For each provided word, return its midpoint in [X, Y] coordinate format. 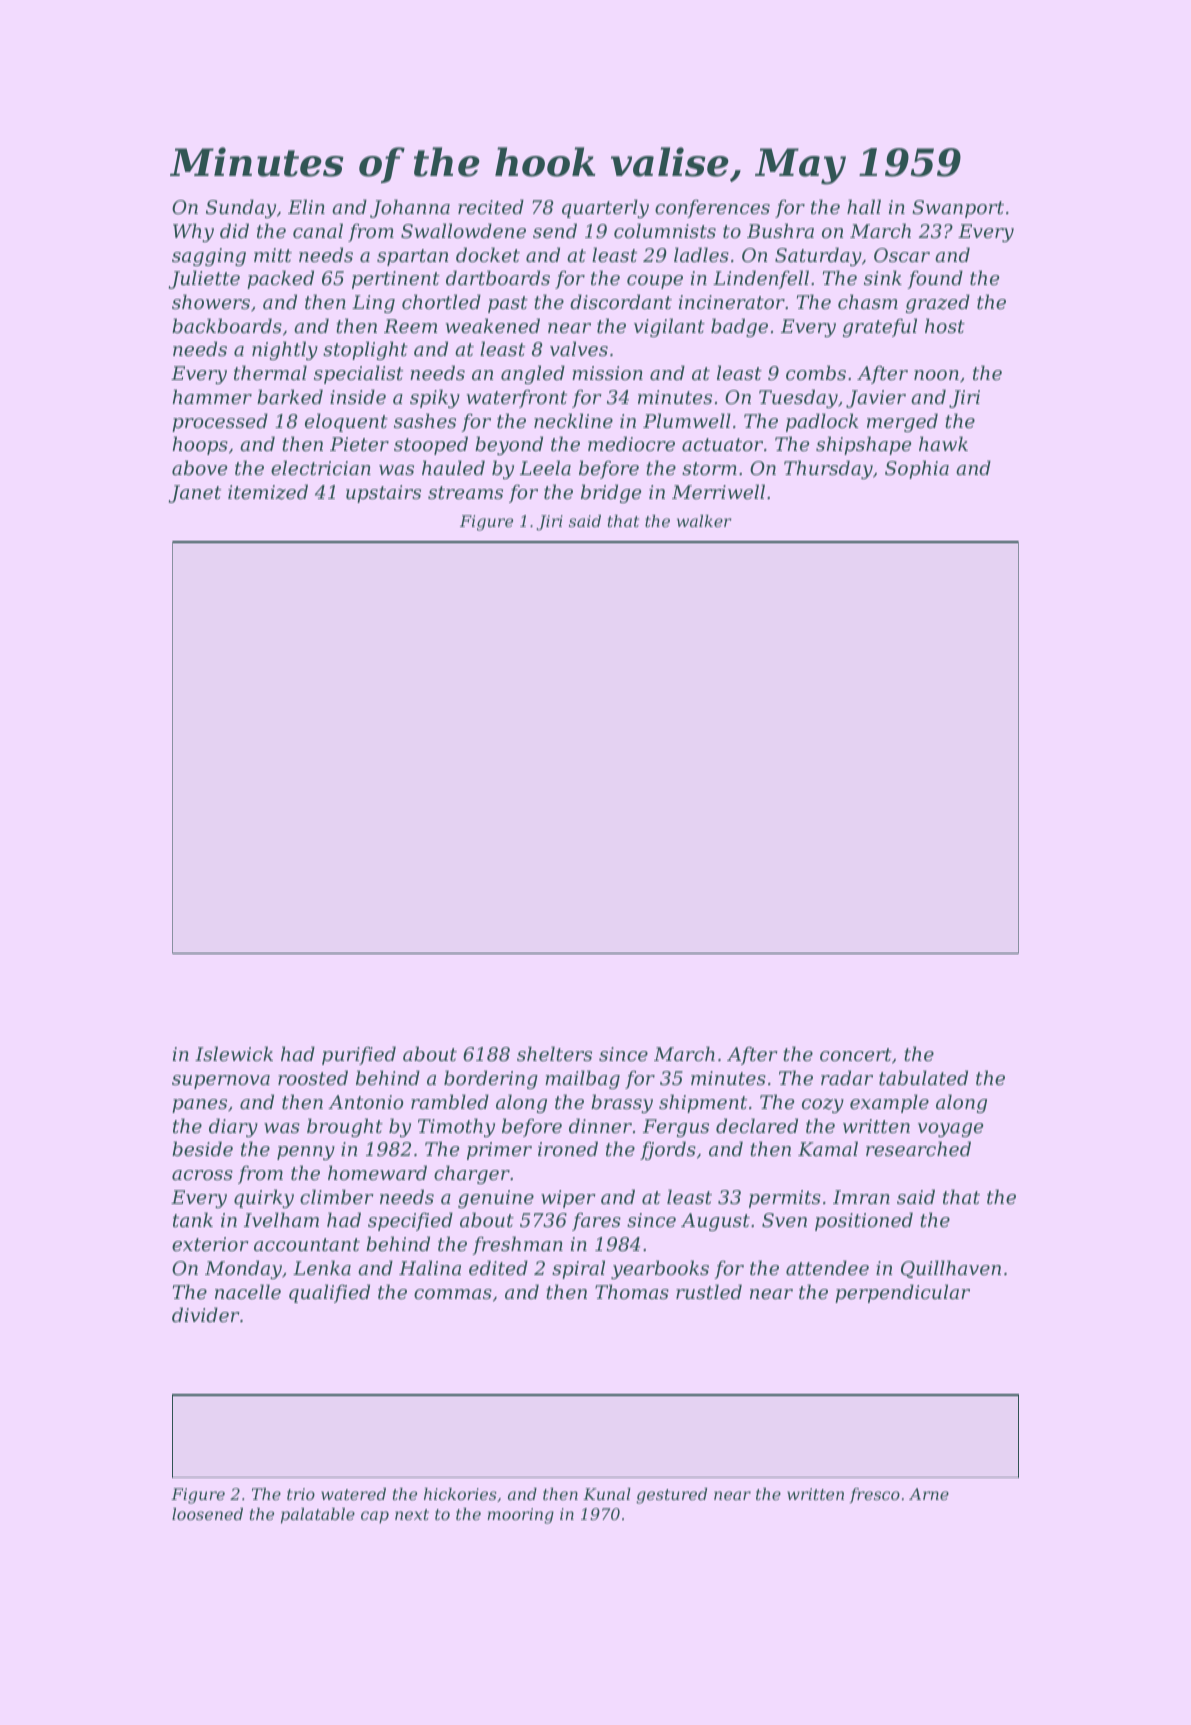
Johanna [410, 208]
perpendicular [902, 1293]
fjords [668, 1150]
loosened [207, 1514]
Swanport [958, 209]
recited [491, 206]
